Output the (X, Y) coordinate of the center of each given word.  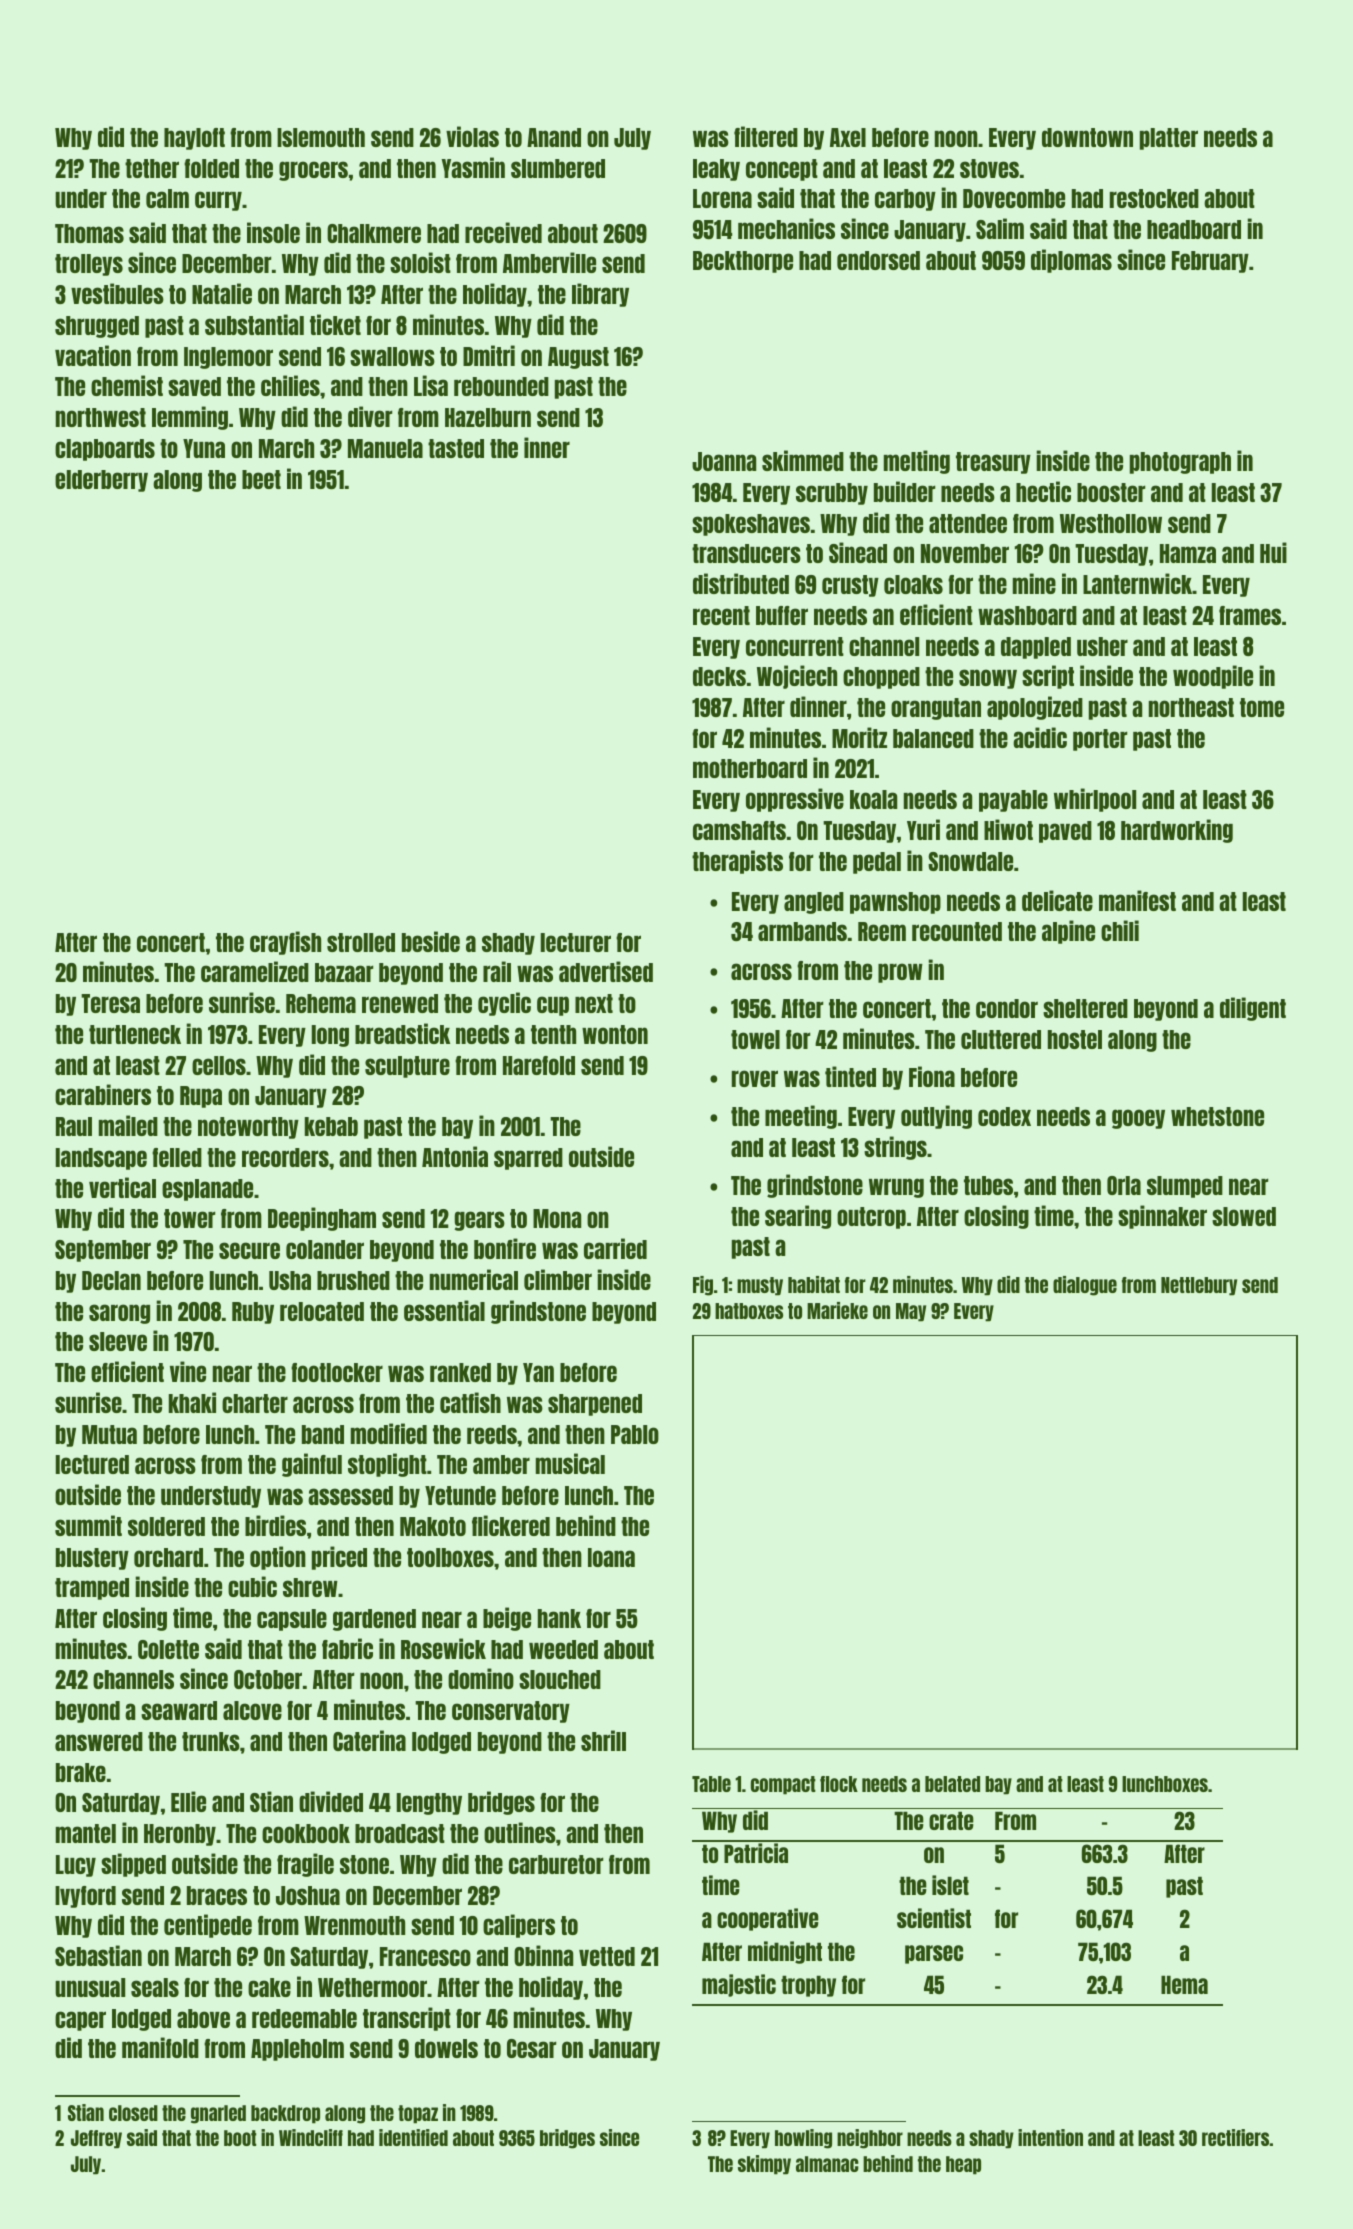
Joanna (724, 461)
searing (798, 1217)
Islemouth (321, 137)
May (911, 1312)
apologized (1035, 708)
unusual (90, 1987)
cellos (219, 1065)
